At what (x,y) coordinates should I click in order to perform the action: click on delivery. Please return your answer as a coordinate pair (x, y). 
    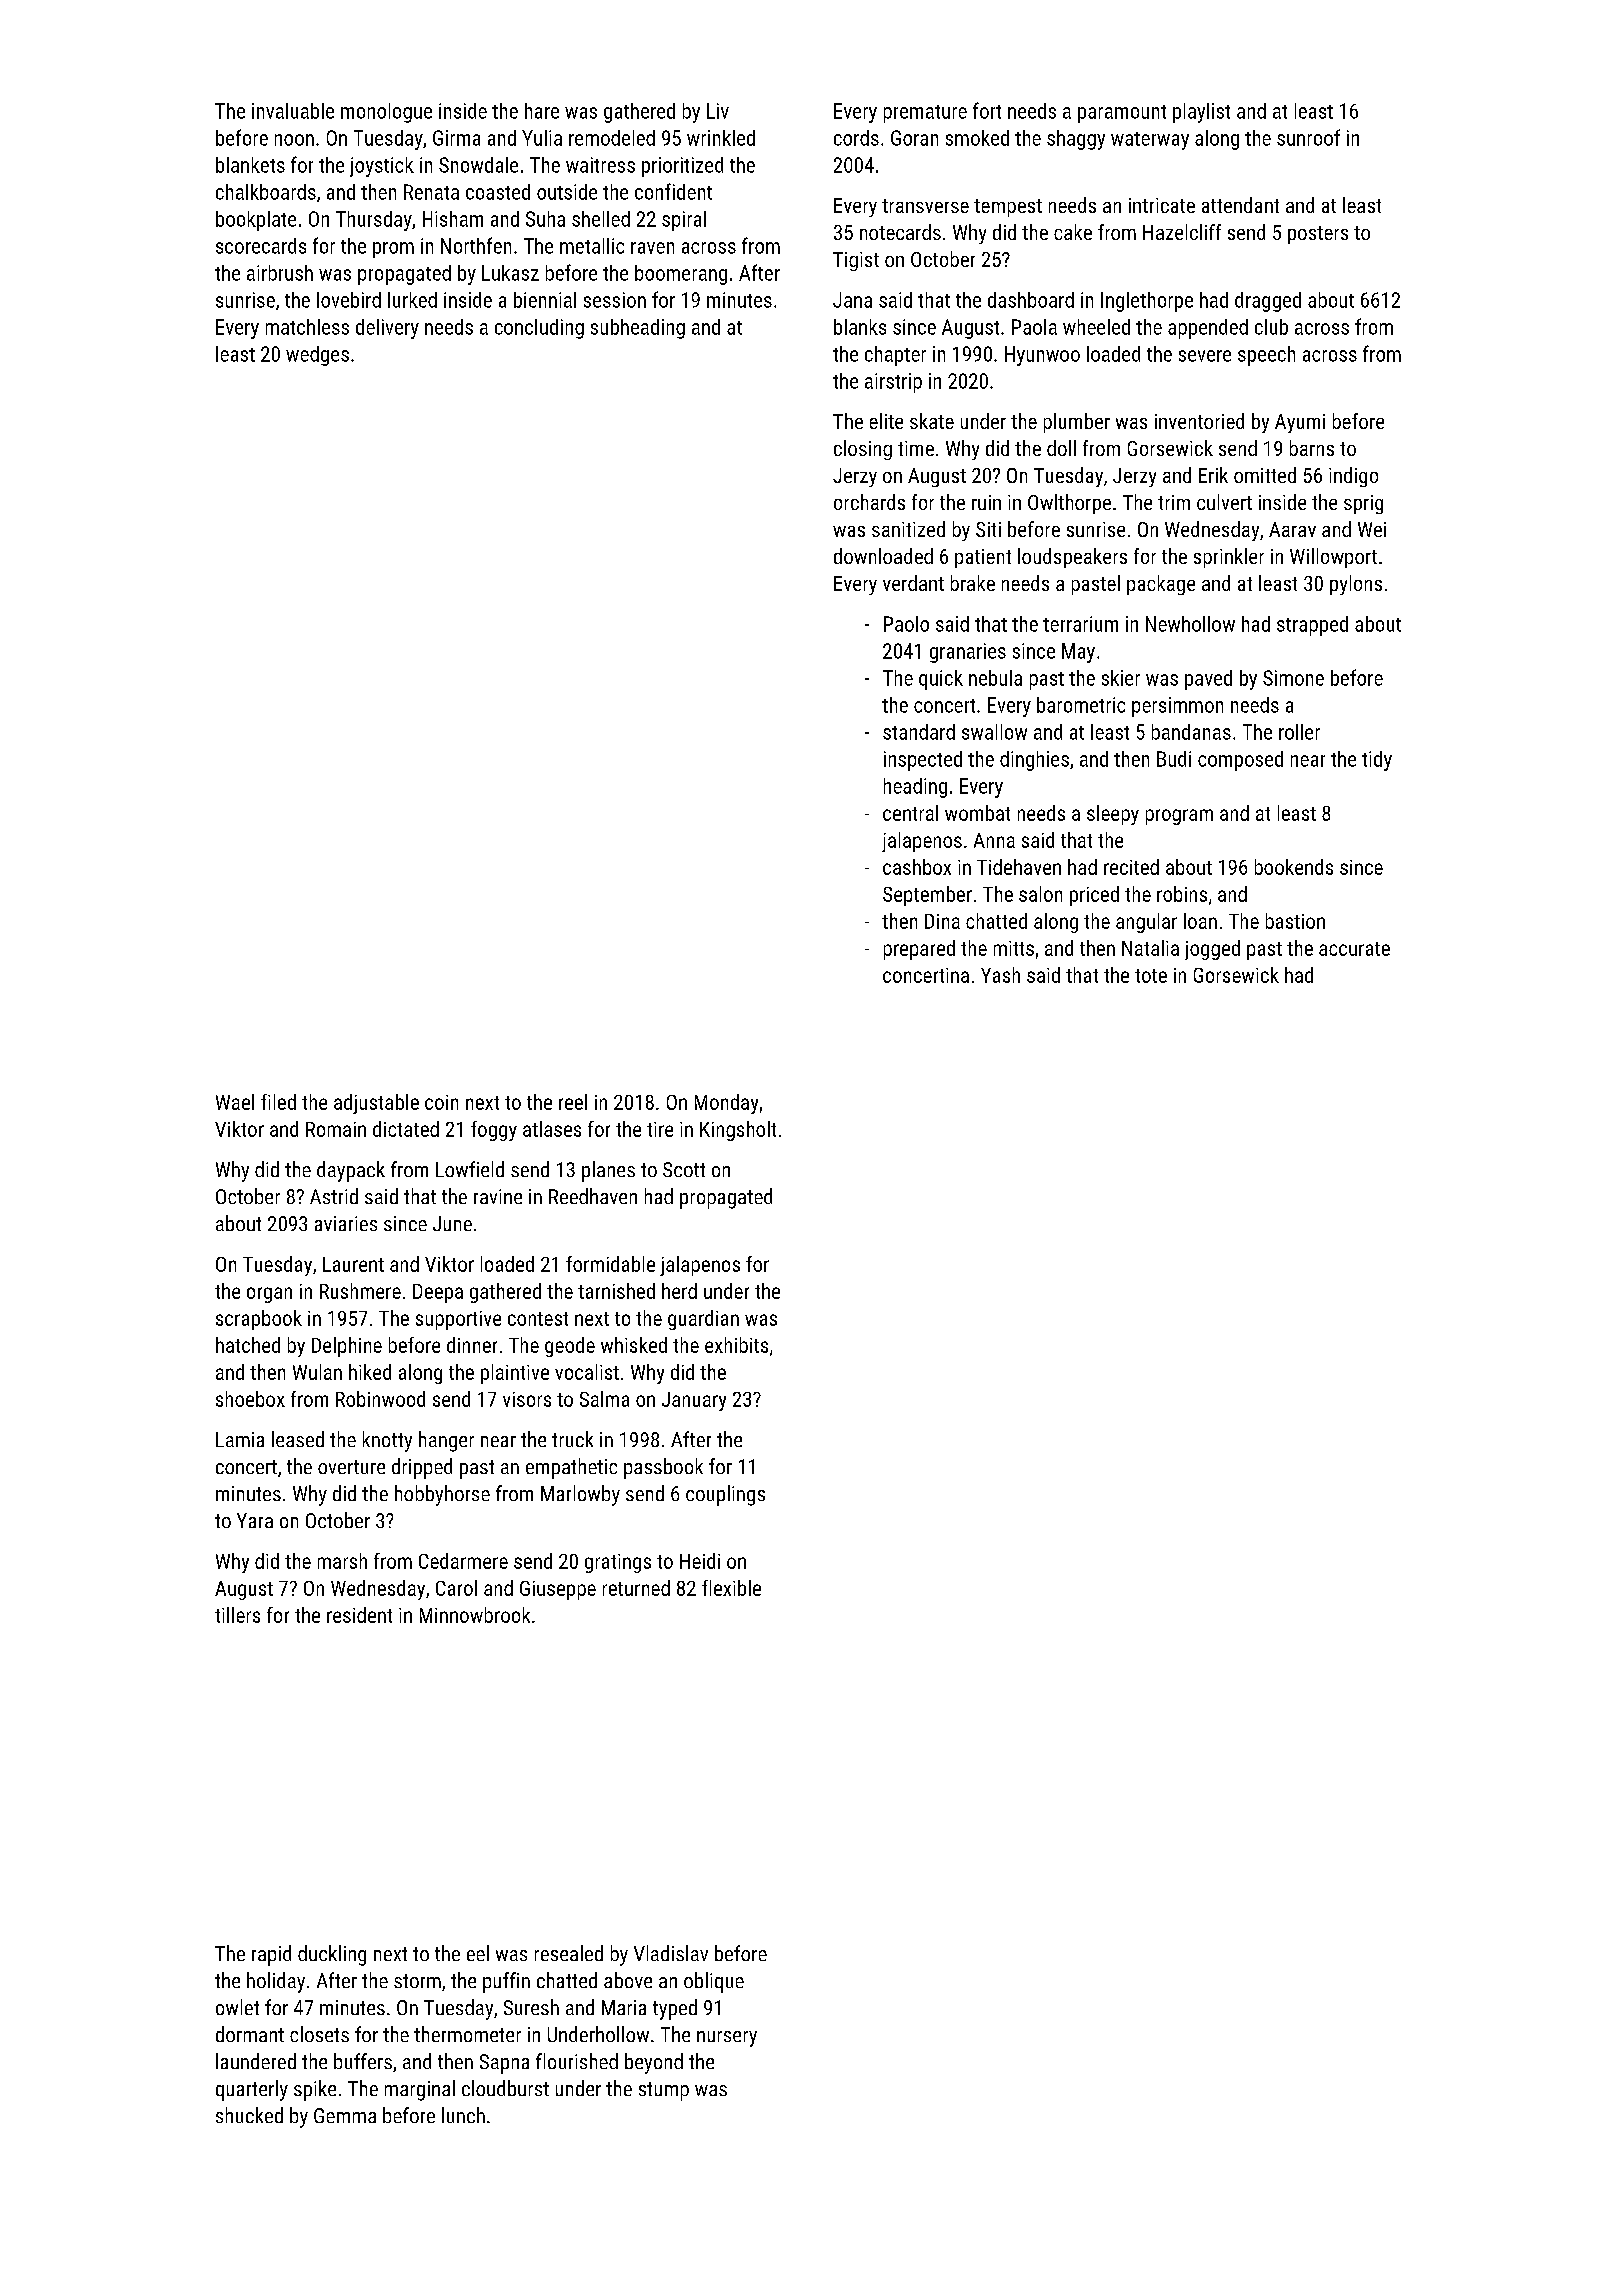
    Looking at the image, I should click on (387, 329).
